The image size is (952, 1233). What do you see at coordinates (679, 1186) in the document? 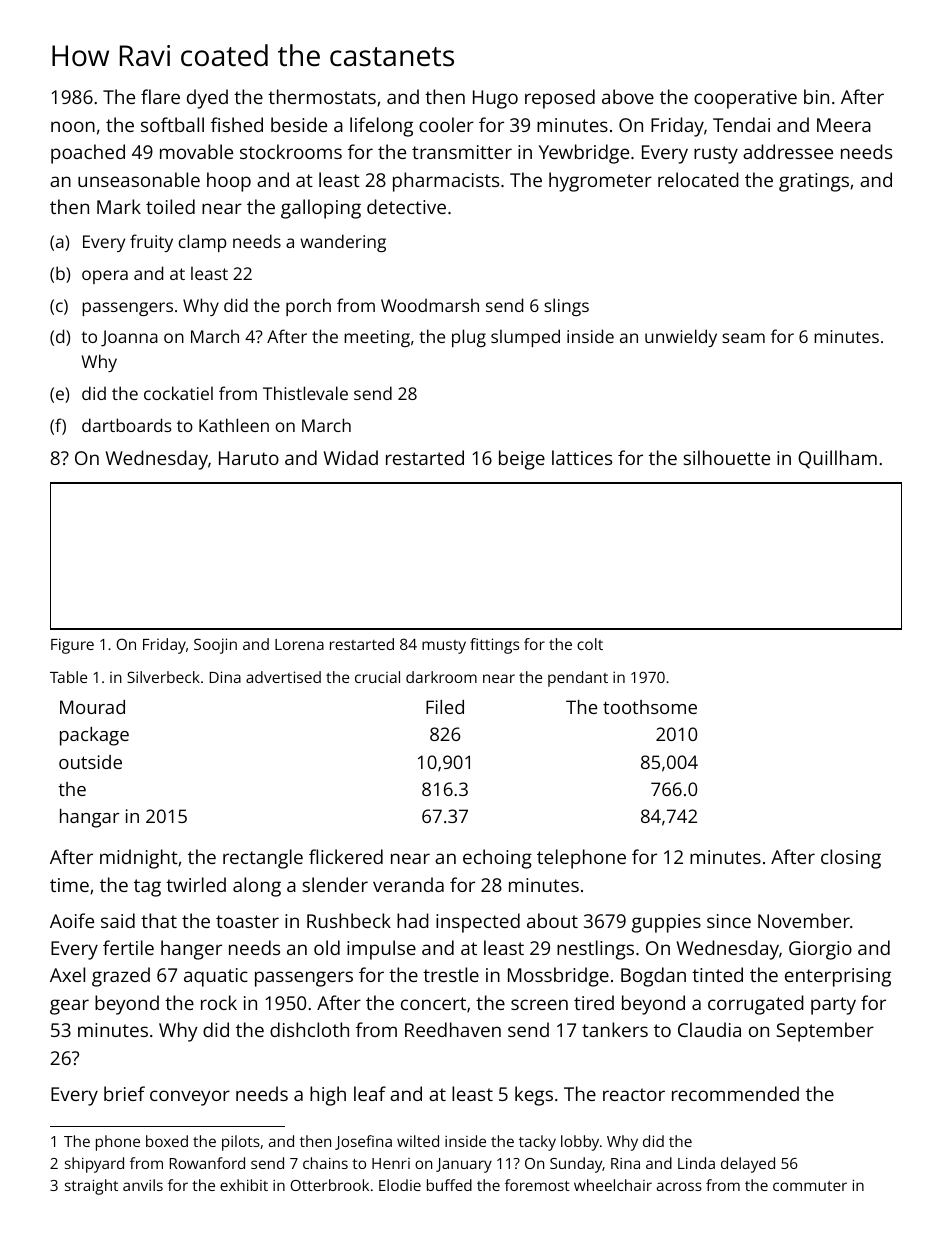
I see `across` at bounding box center [679, 1186].
